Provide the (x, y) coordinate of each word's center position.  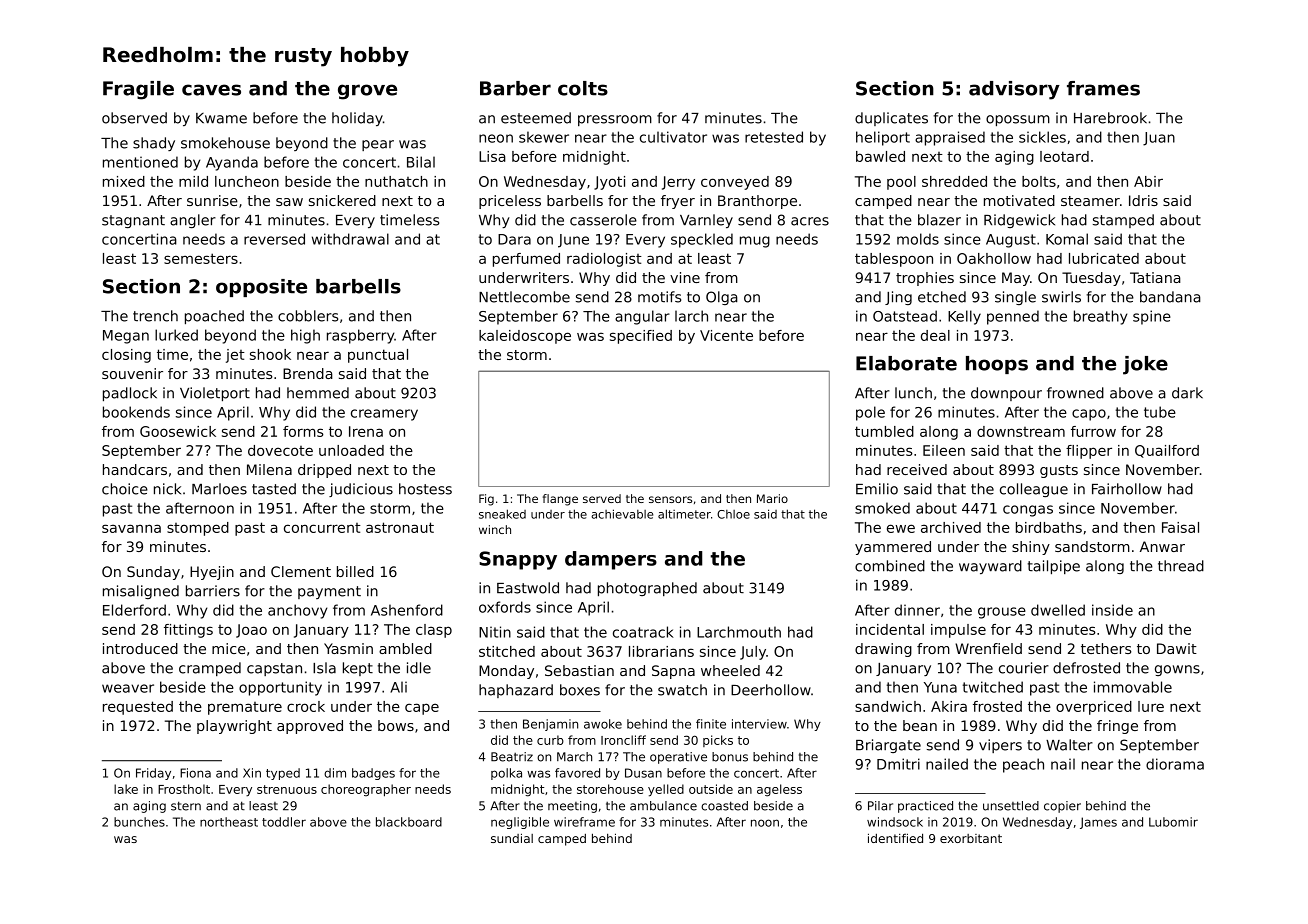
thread (1181, 566)
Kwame (221, 118)
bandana (1170, 297)
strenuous (287, 789)
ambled (405, 648)
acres (810, 221)
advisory (1014, 90)
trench (155, 316)
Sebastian (579, 670)
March (574, 757)
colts (583, 88)
